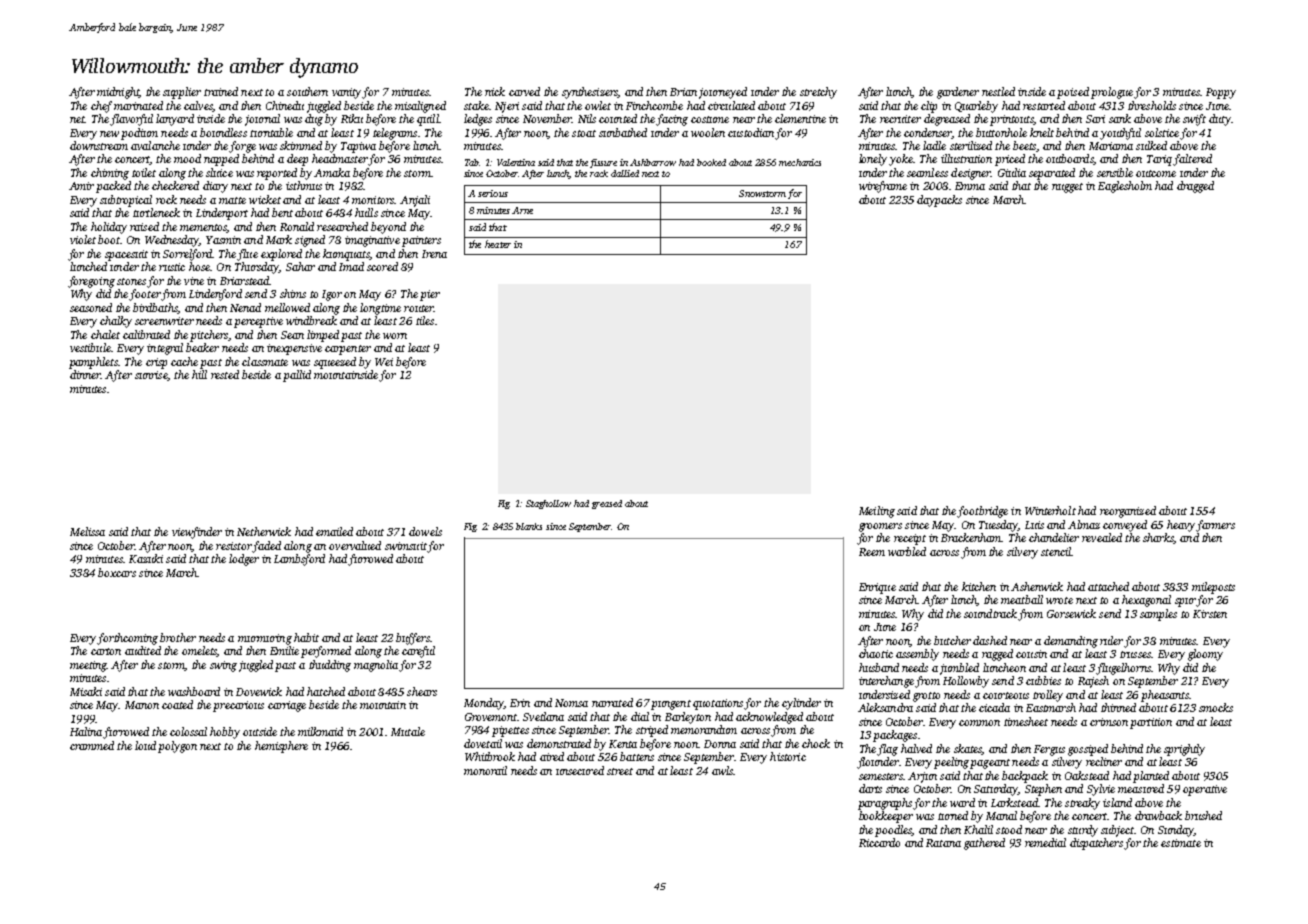 This screenshot has height=924, width=1308. What do you see at coordinates (939, 201) in the screenshot?
I see `daypacks` at bounding box center [939, 201].
